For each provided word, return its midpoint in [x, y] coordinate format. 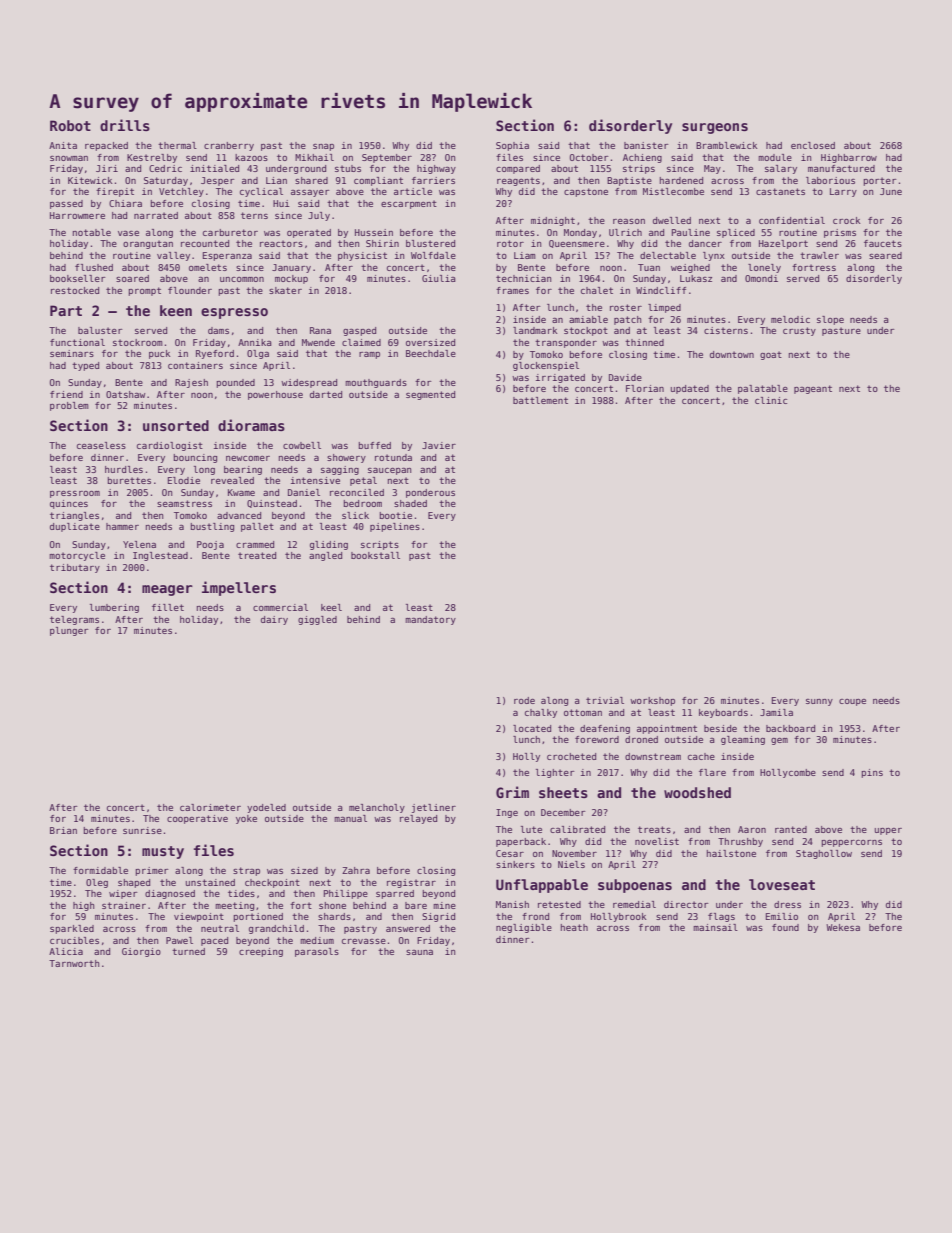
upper [888, 831]
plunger [69, 631]
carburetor [230, 232]
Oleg [97, 883]
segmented [430, 395]
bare [416, 905]
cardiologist [170, 446]
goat [771, 355]
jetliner [434, 808]
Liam [525, 255]
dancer [705, 243]
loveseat [782, 884]
